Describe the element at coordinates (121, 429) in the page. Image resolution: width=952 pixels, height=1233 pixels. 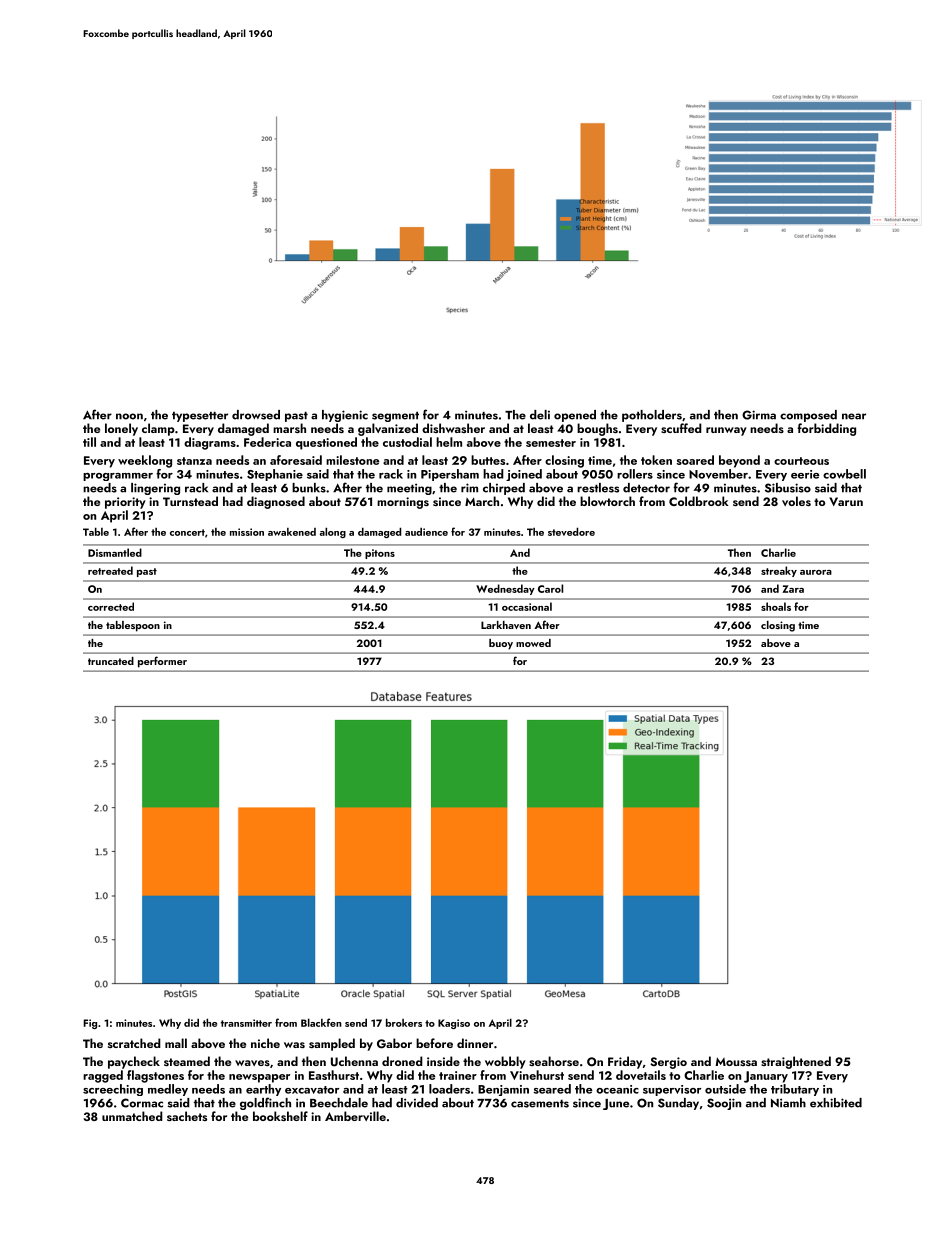
I see `lonely` at that location.
